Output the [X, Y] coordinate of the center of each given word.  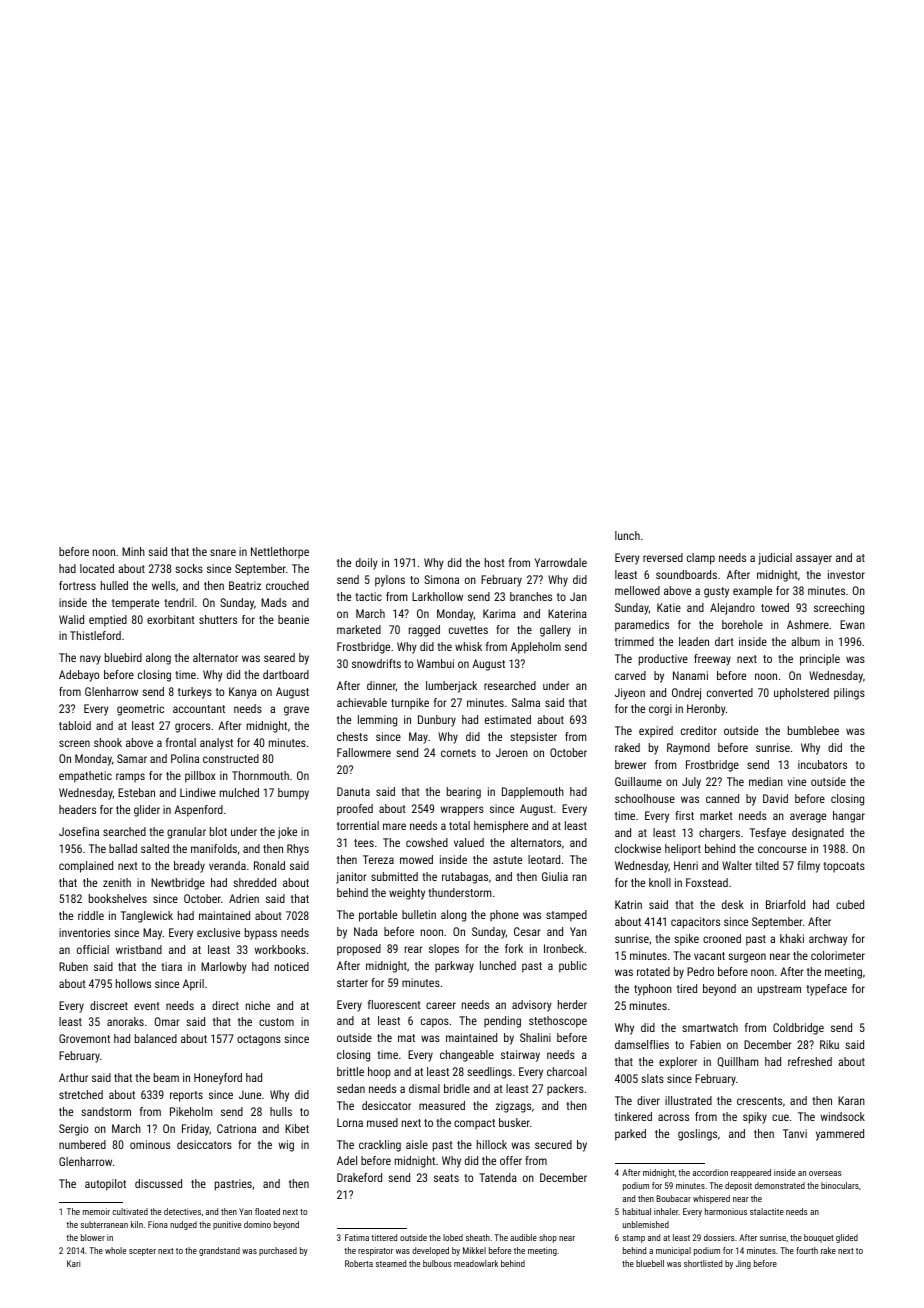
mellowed [637, 590]
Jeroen [512, 752]
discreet [109, 1005]
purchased [278, 1251]
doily [367, 564]
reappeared [751, 1173]
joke [287, 833]
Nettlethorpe [280, 553]
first [684, 815]
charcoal [567, 1071]
